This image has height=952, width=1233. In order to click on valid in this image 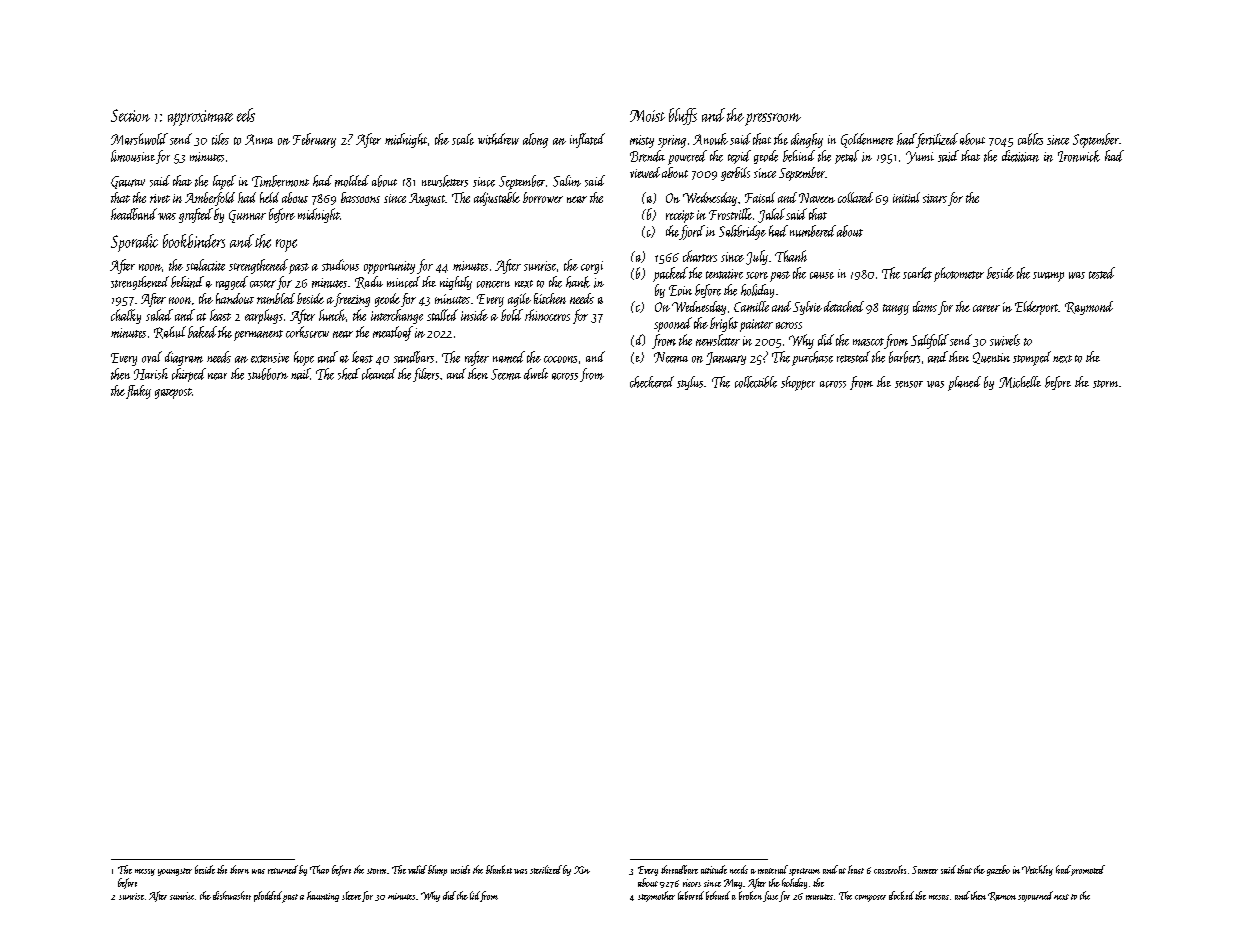, I will do `click(417, 869)`.
